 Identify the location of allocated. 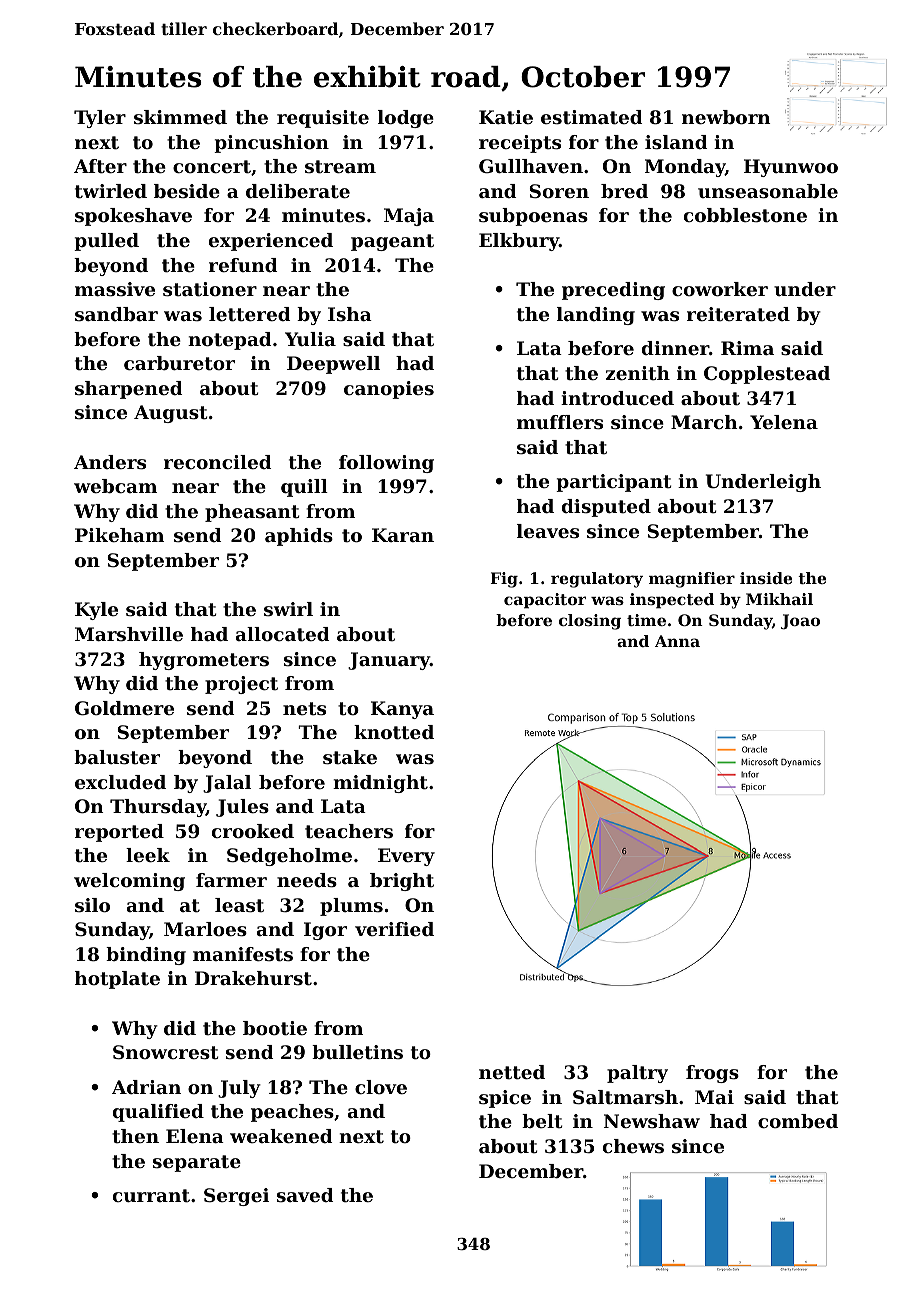
(283, 634).
